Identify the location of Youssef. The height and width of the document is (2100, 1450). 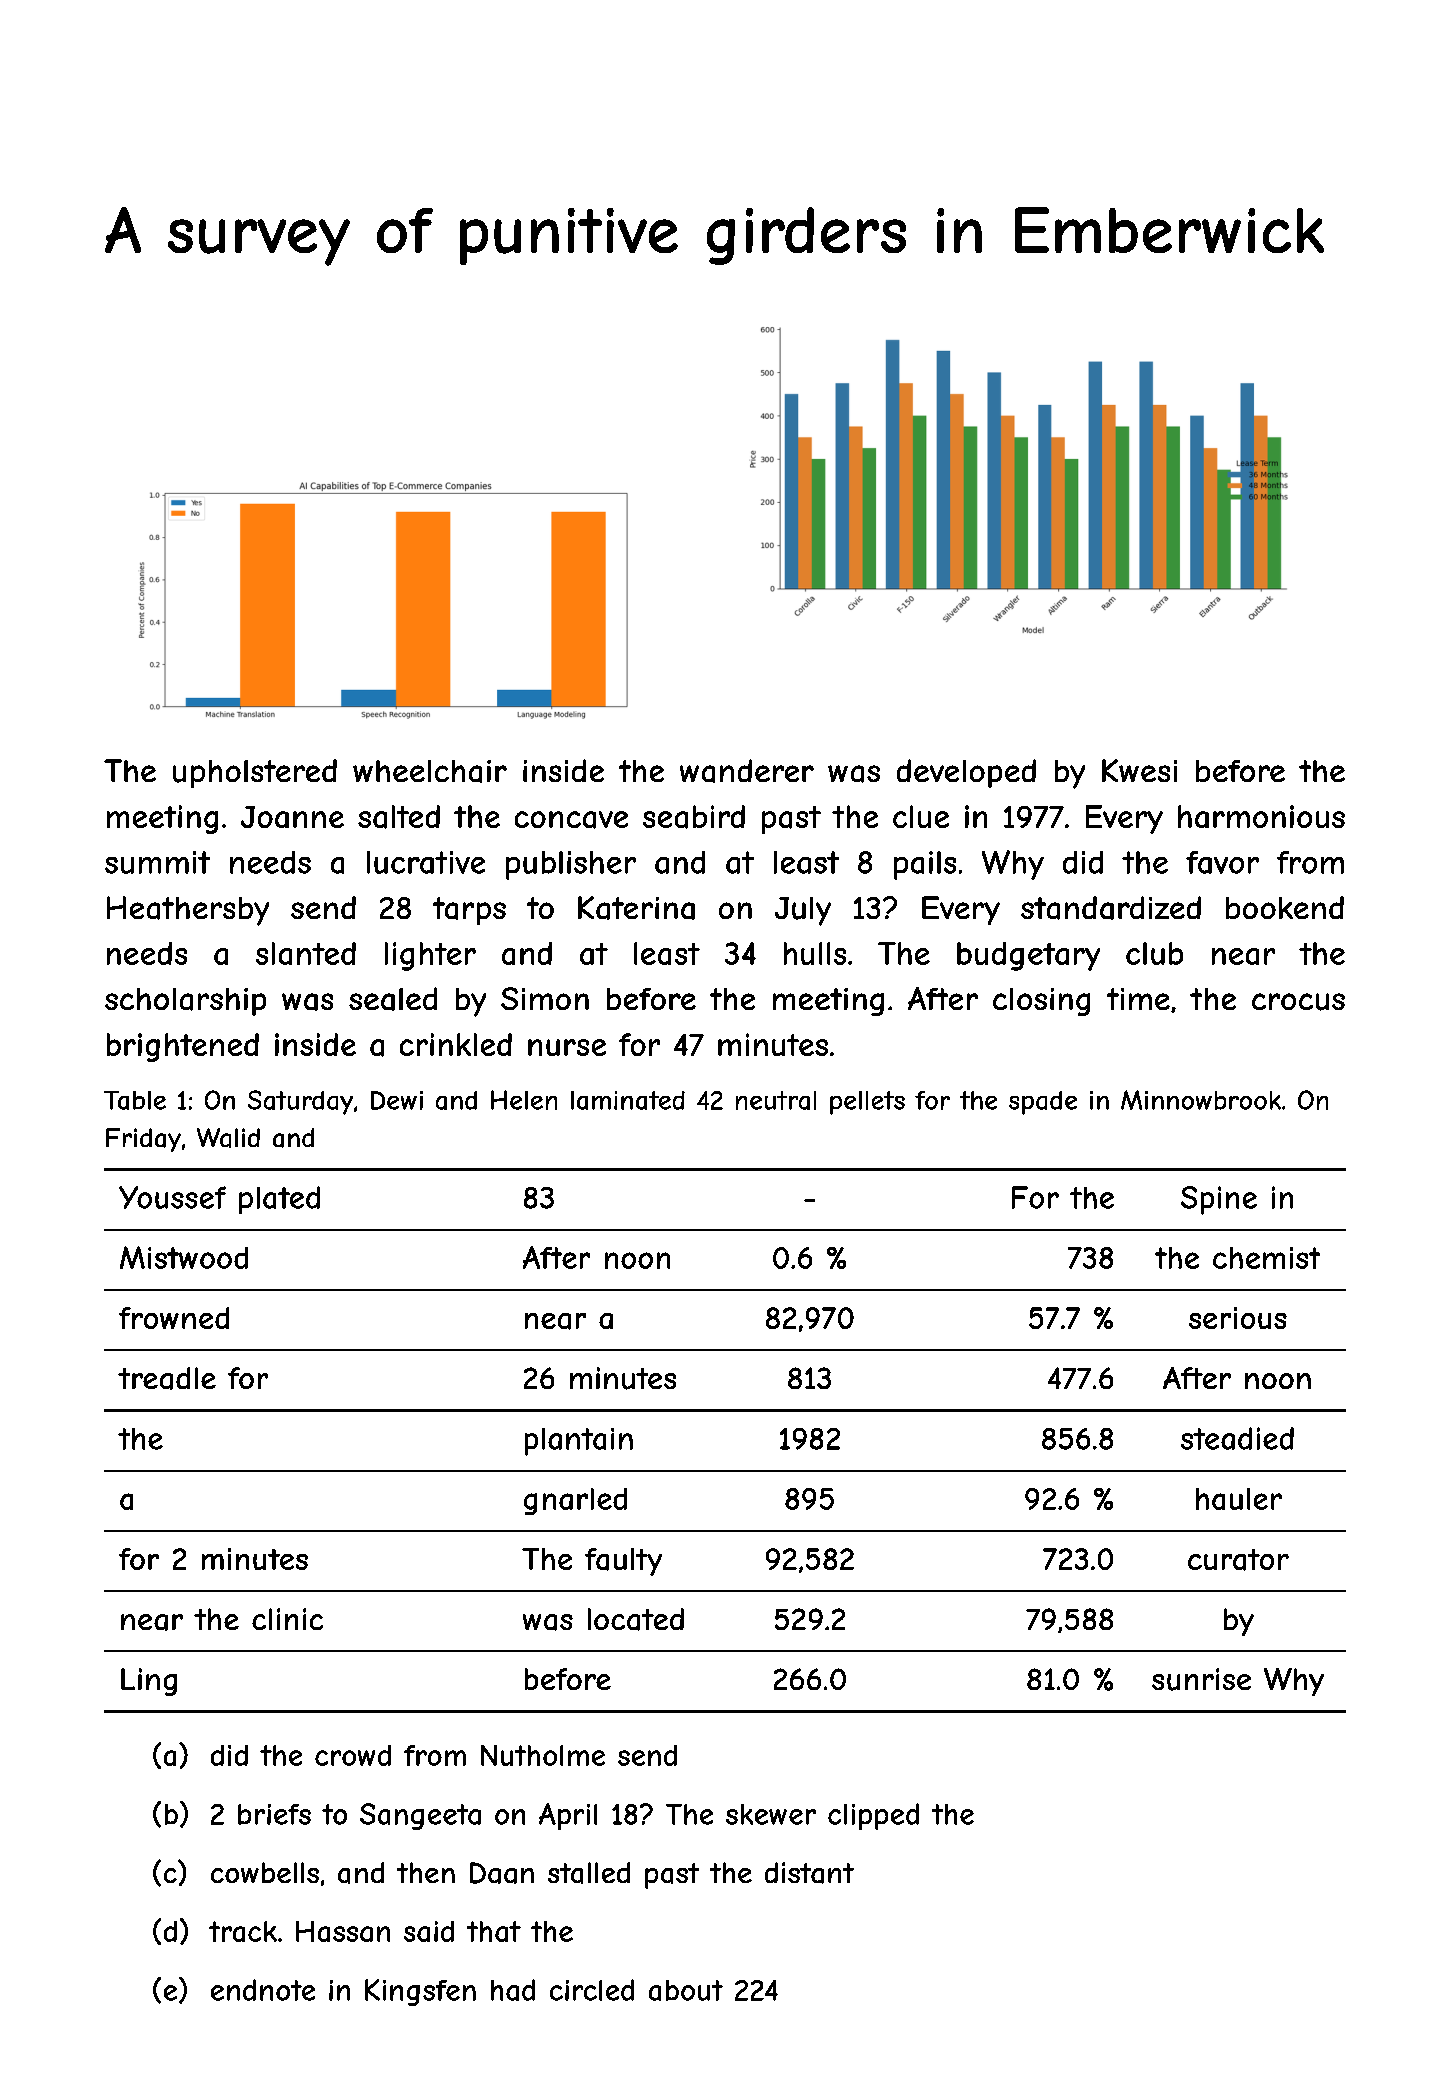
(172, 1197).
